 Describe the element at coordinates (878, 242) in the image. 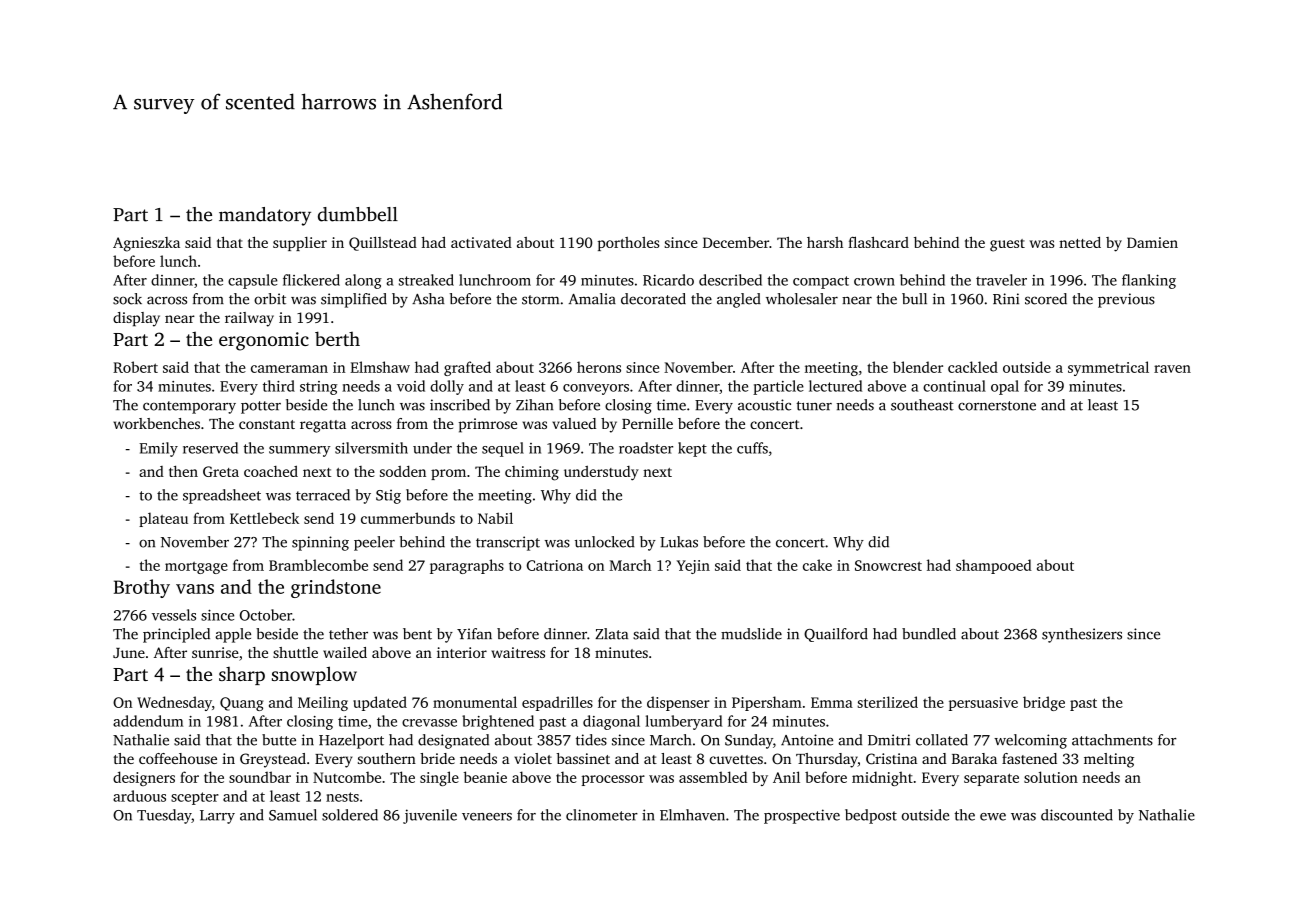

I see `flashcard` at that location.
